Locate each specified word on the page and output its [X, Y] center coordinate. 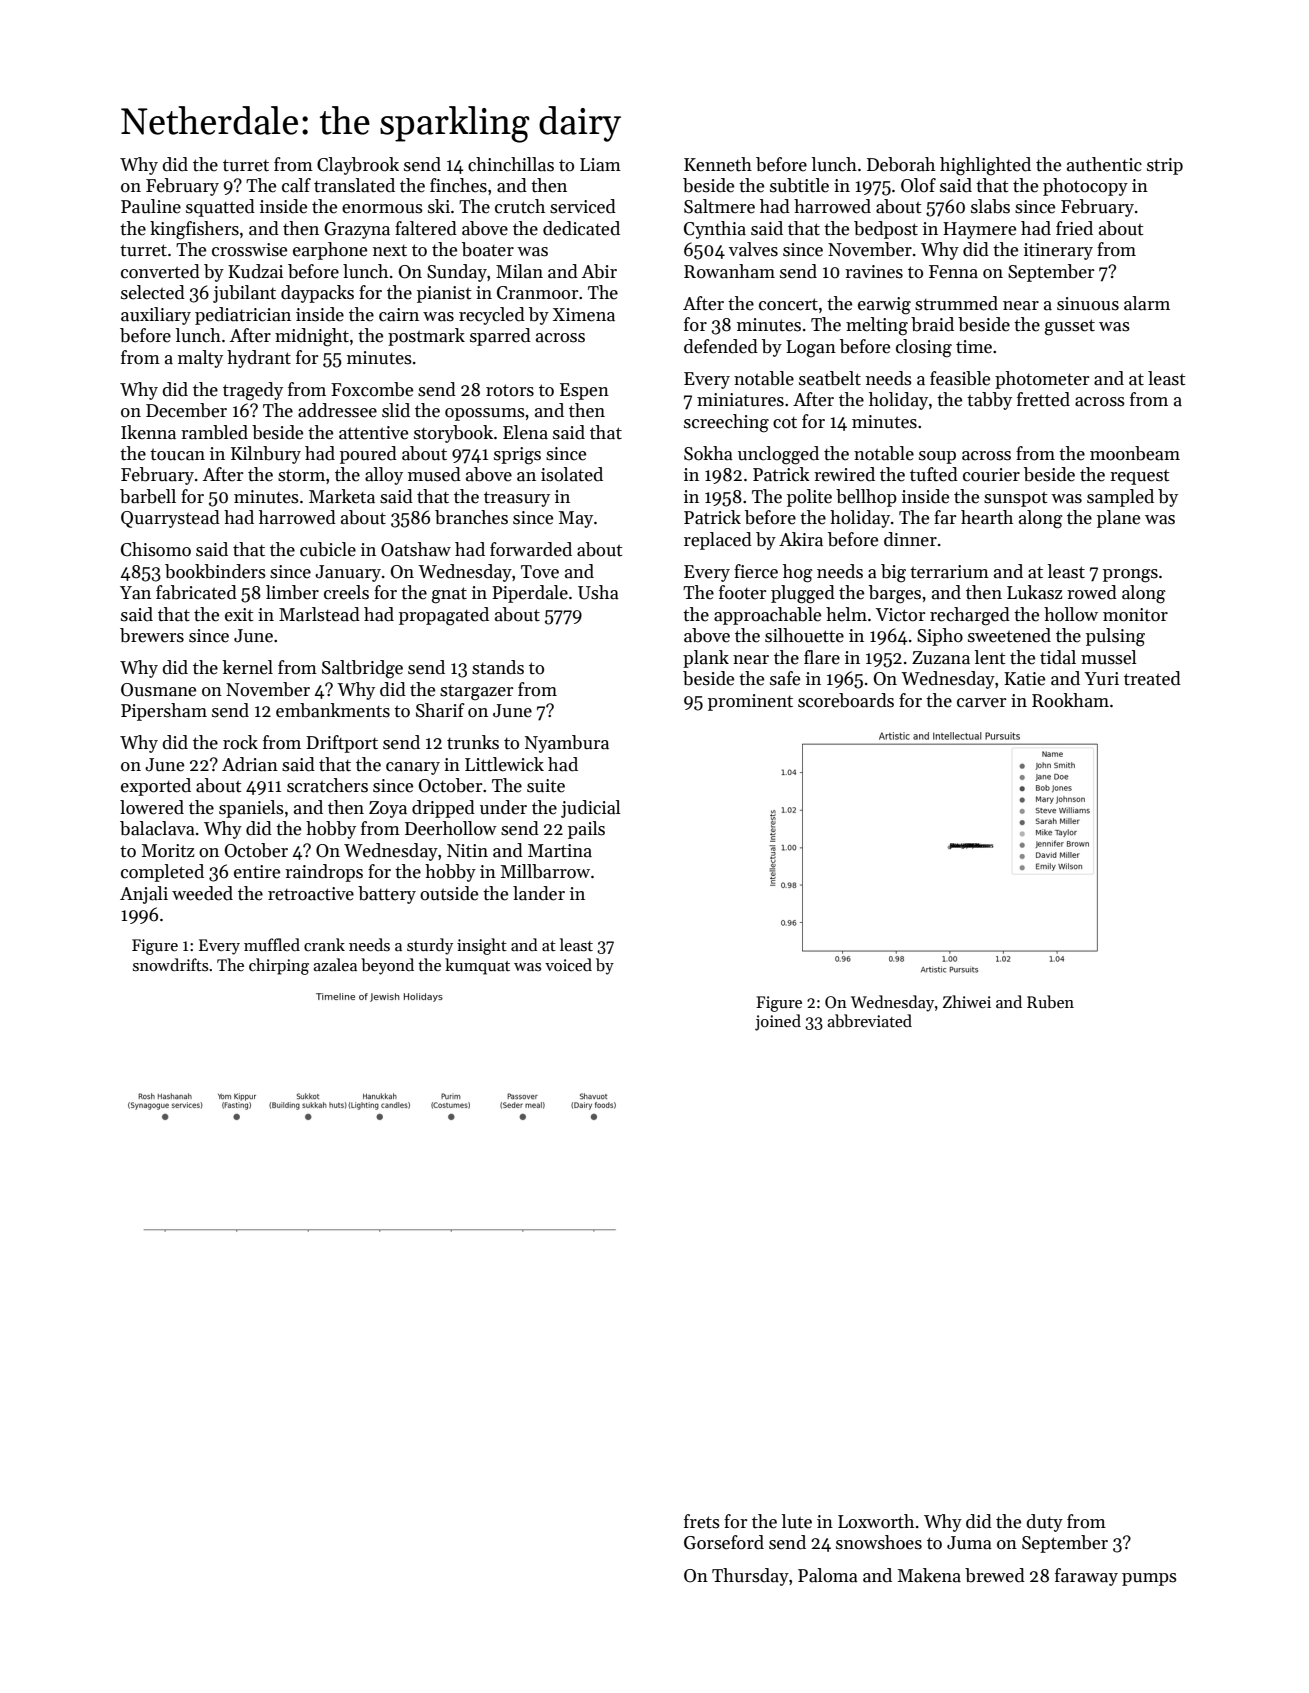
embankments [333, 710]
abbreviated [869, 1020]
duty [1044, 1523]
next [390, 251]
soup [937, 457]
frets [702, 1521]
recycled [492, 316]
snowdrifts [170, 964]
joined [778, 1022]
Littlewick [504, 764]
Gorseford [724, 1542]
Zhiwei [967, 1001]
